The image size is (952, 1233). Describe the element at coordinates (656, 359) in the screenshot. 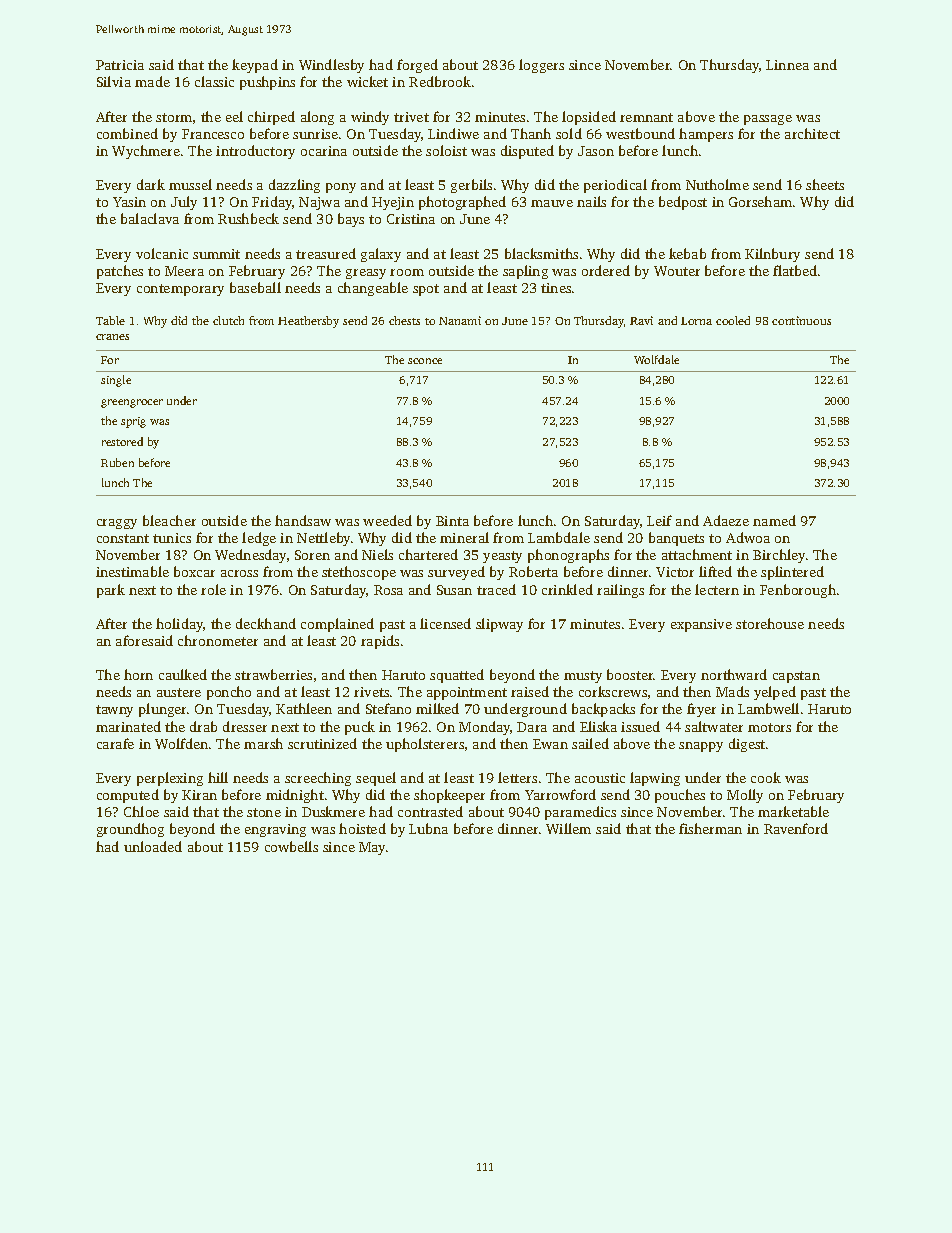

I see `Wolfdale` at that location.
